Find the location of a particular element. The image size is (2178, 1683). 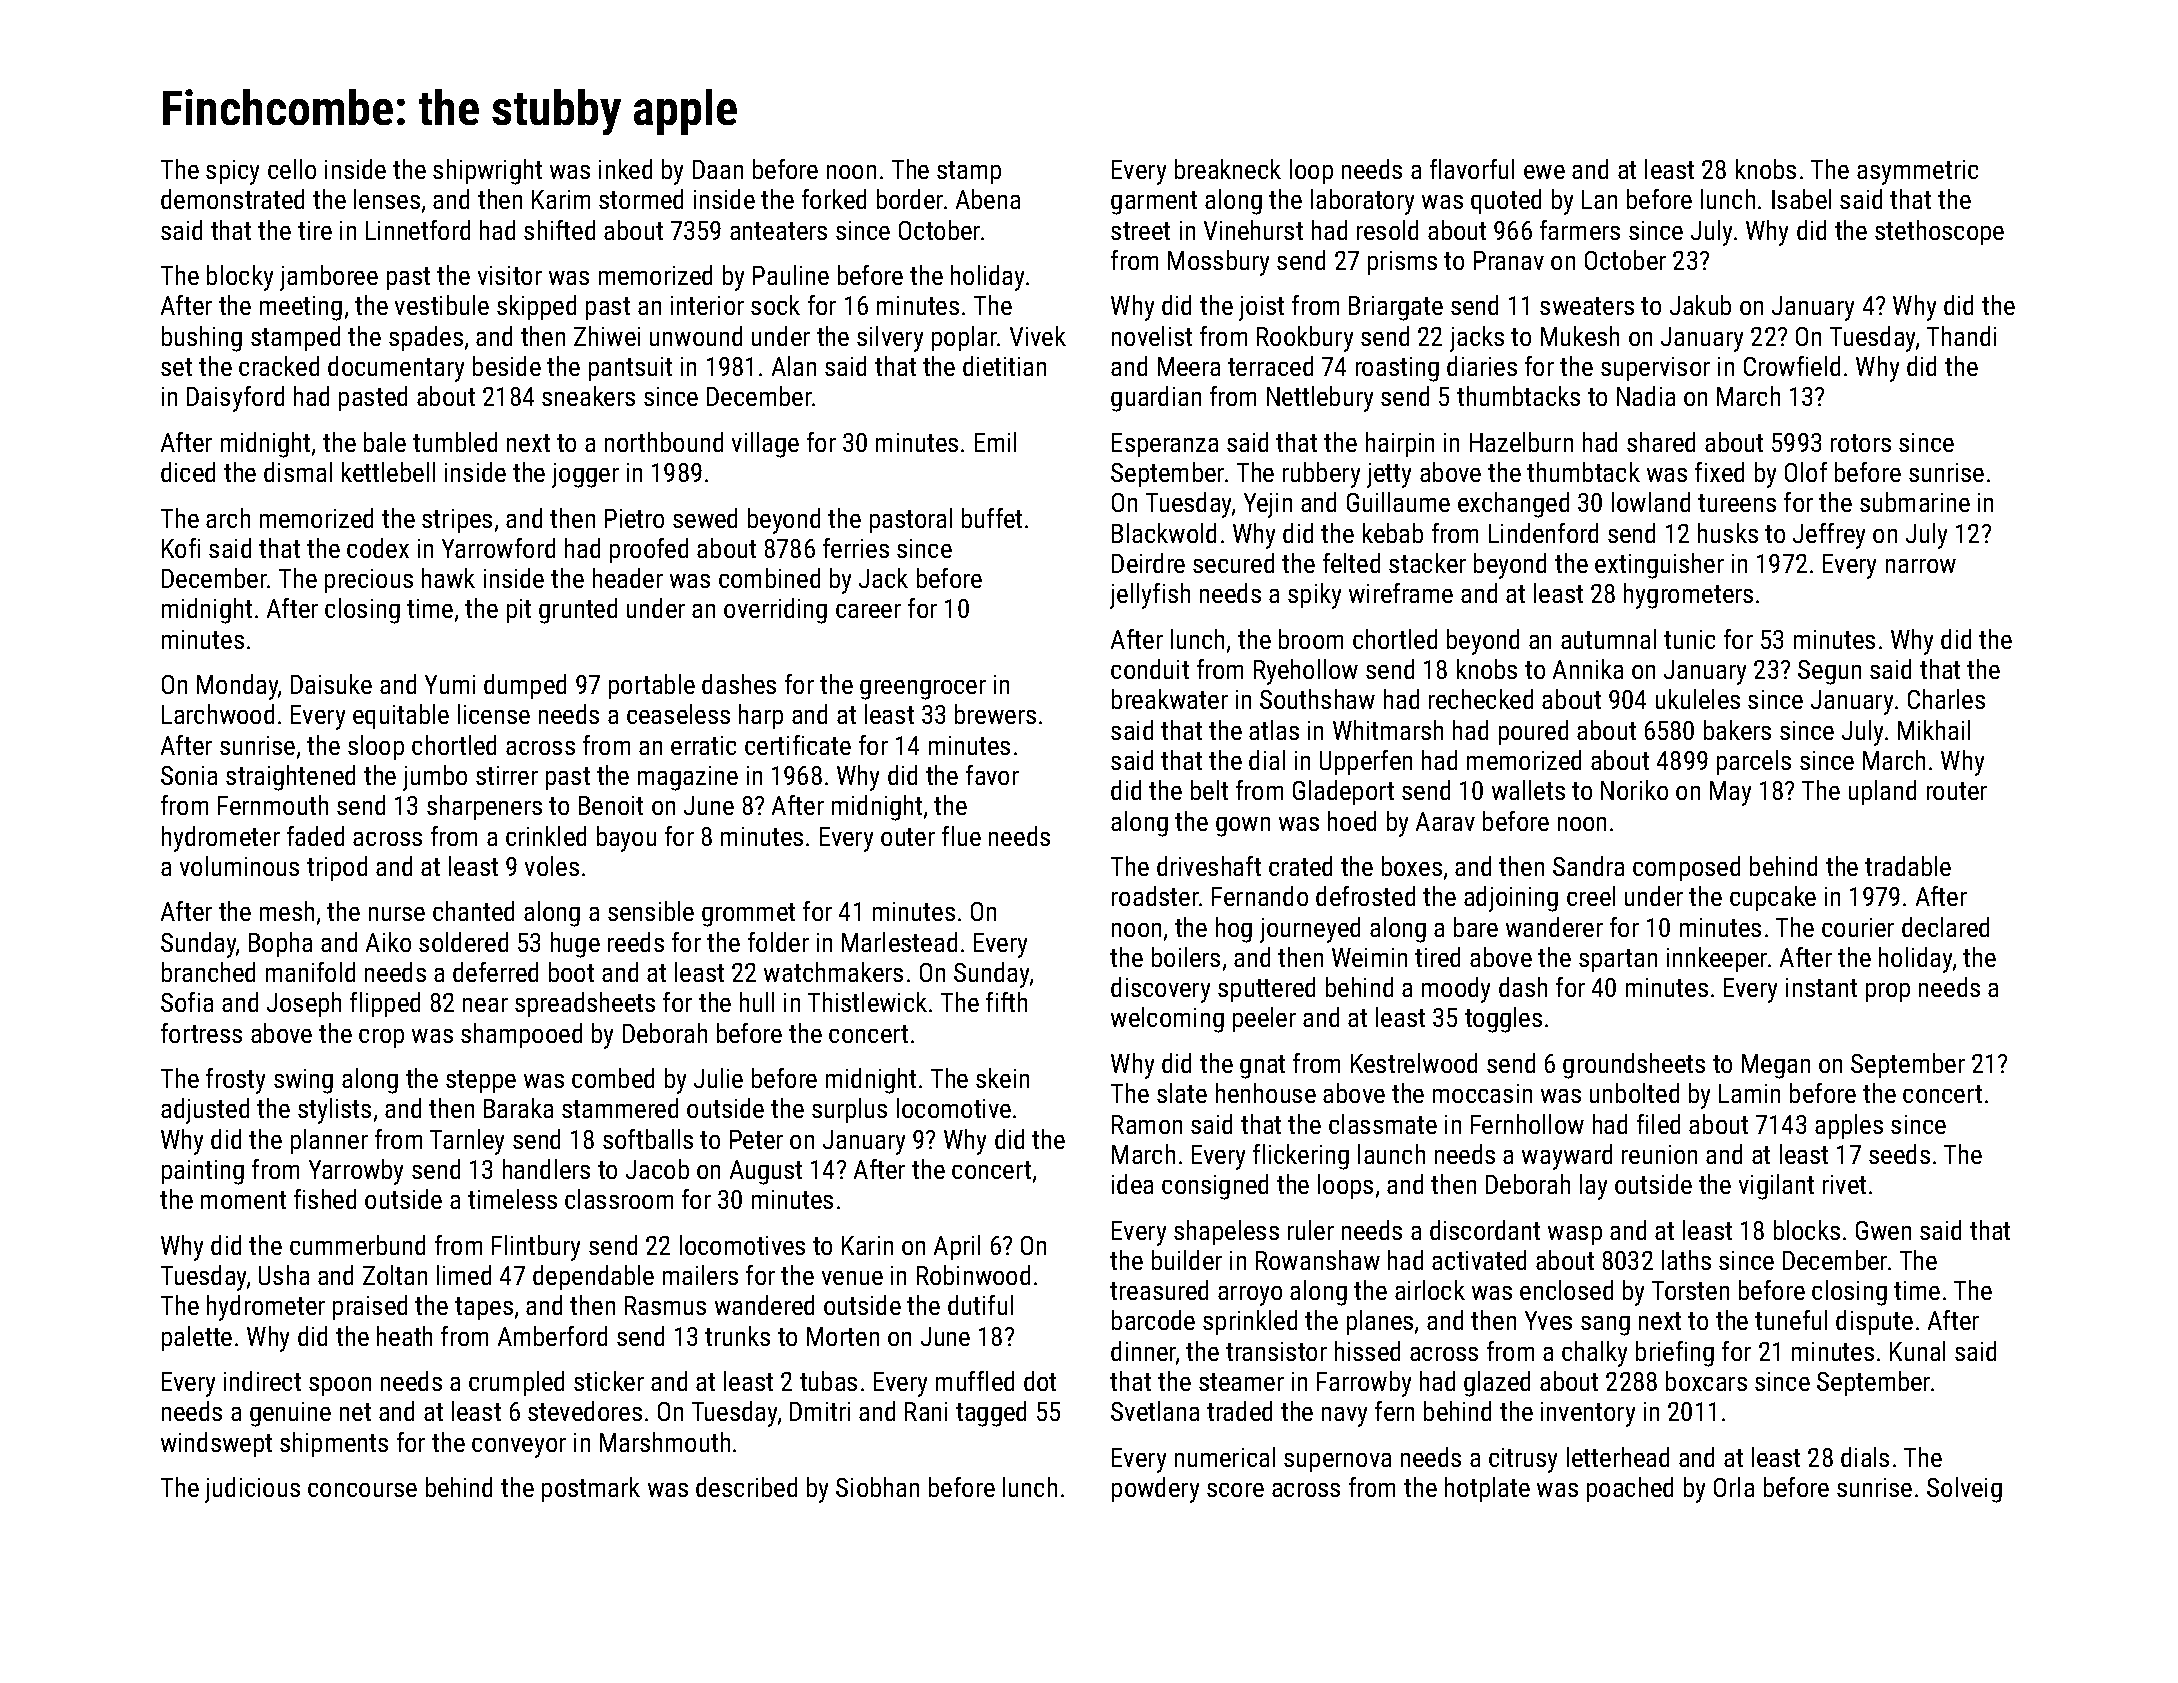

flue is located at coordinates (961, 836).
